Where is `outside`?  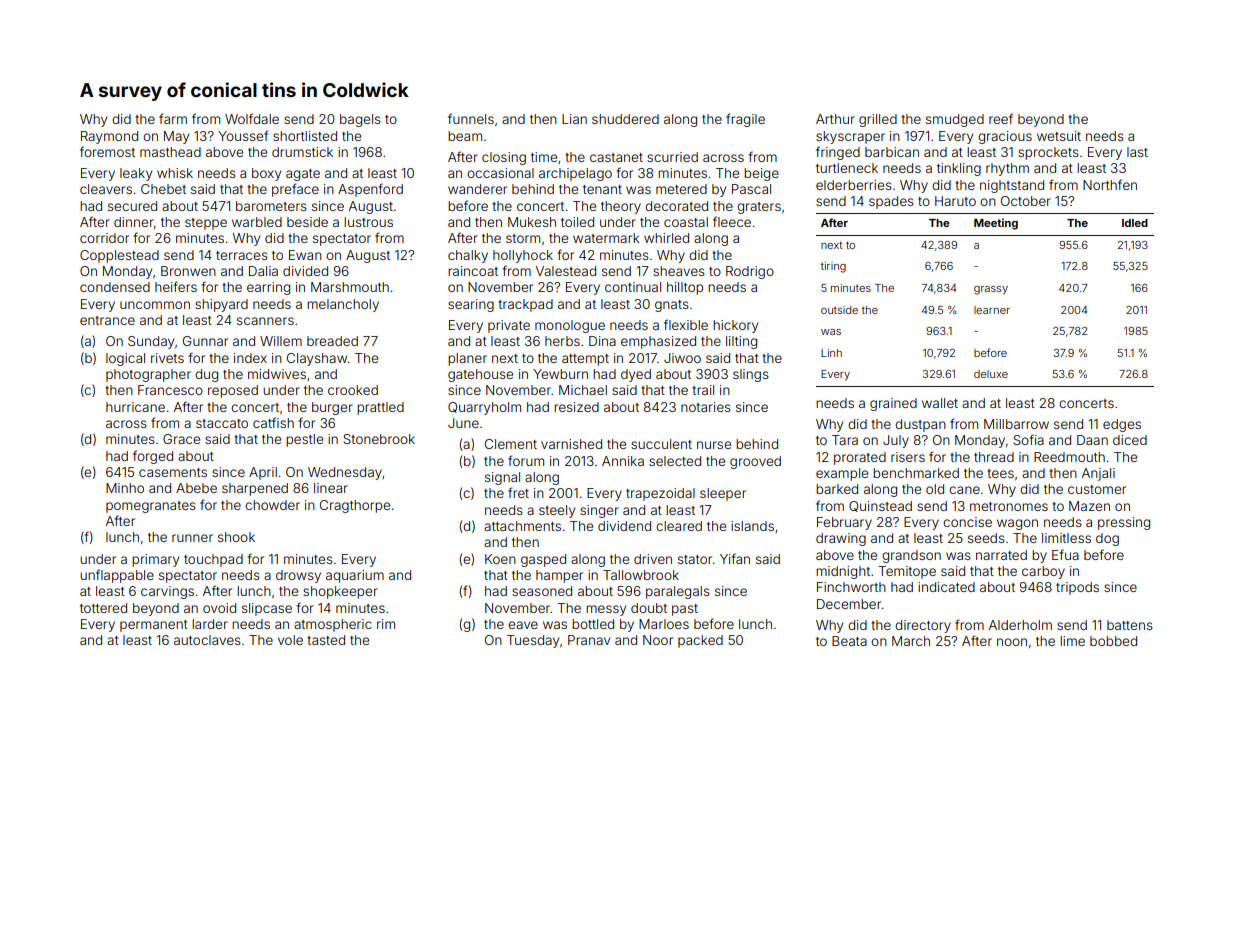 outside is located at coordinates (839, 310).
